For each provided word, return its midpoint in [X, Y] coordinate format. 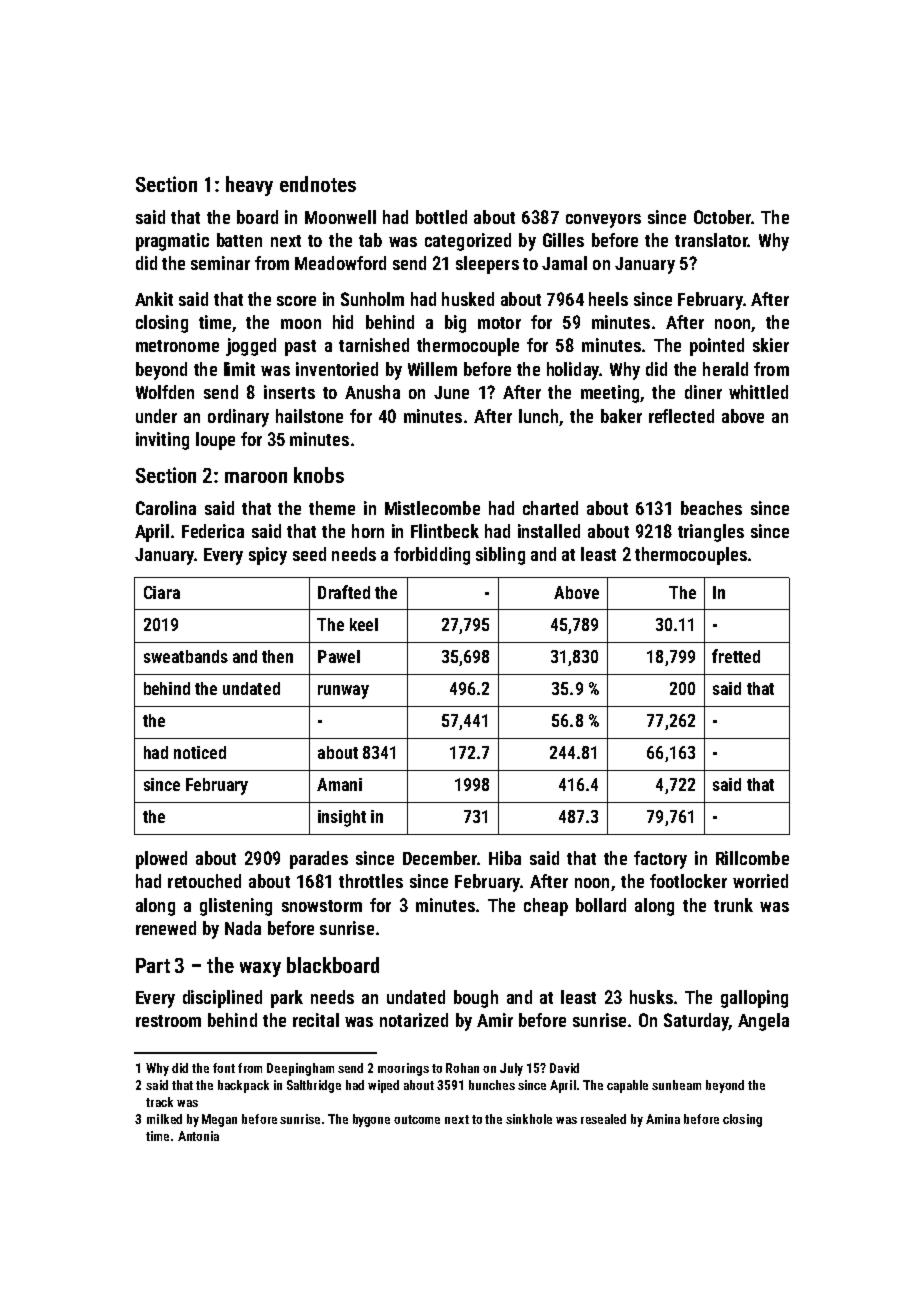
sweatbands [186, 656]
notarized [414, 1020]
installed [549, 531]
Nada [243, 928]
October [722, 217]
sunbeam [676, 1085]
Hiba [505, 858]
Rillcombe [752, 858]
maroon [256, 477]
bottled [441, 217]
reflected [681, 416]
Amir [495, 1020]
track [159, 1102]
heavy [249, 186]
